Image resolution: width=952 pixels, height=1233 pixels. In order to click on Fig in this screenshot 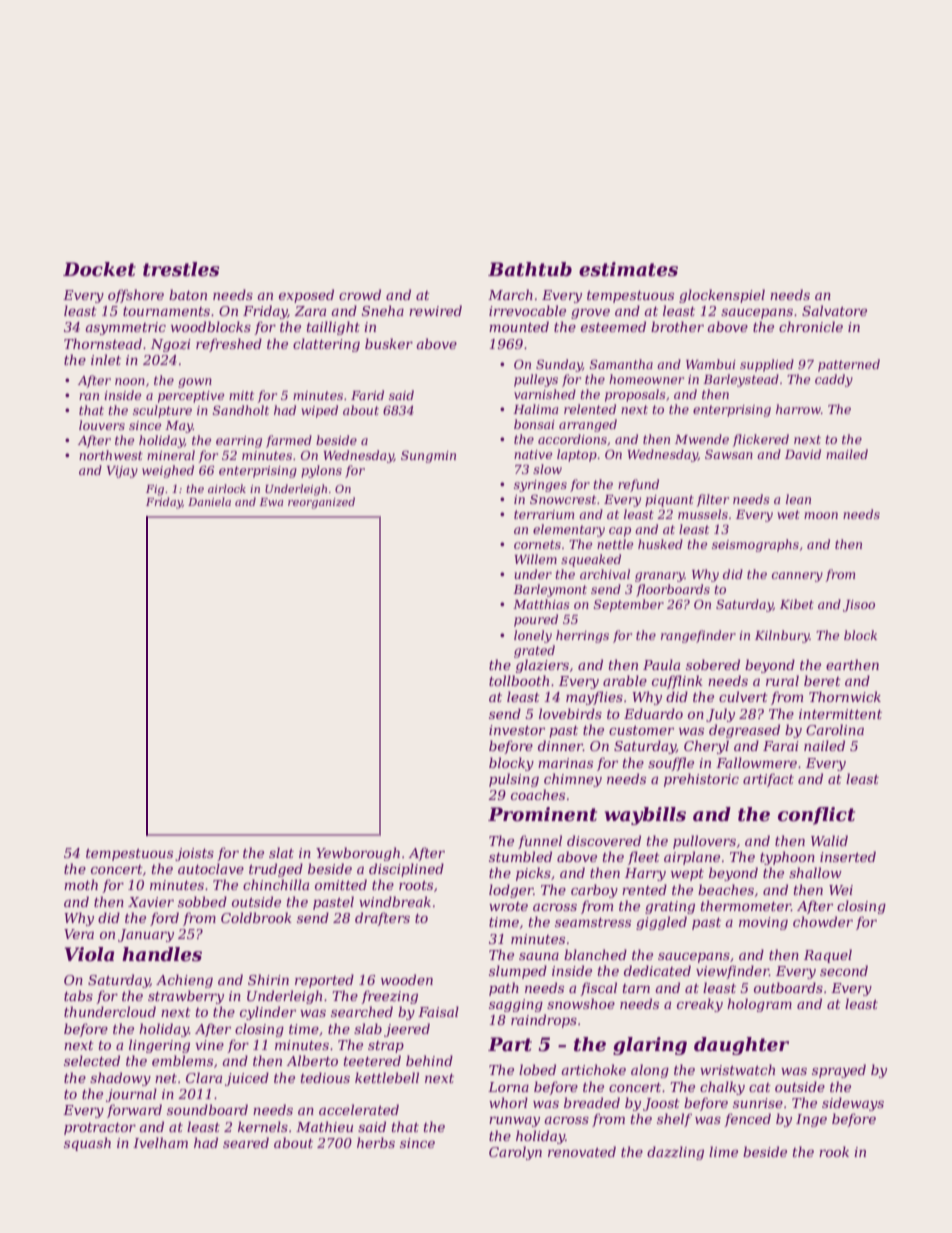, I will do `click(155, 490)`.
